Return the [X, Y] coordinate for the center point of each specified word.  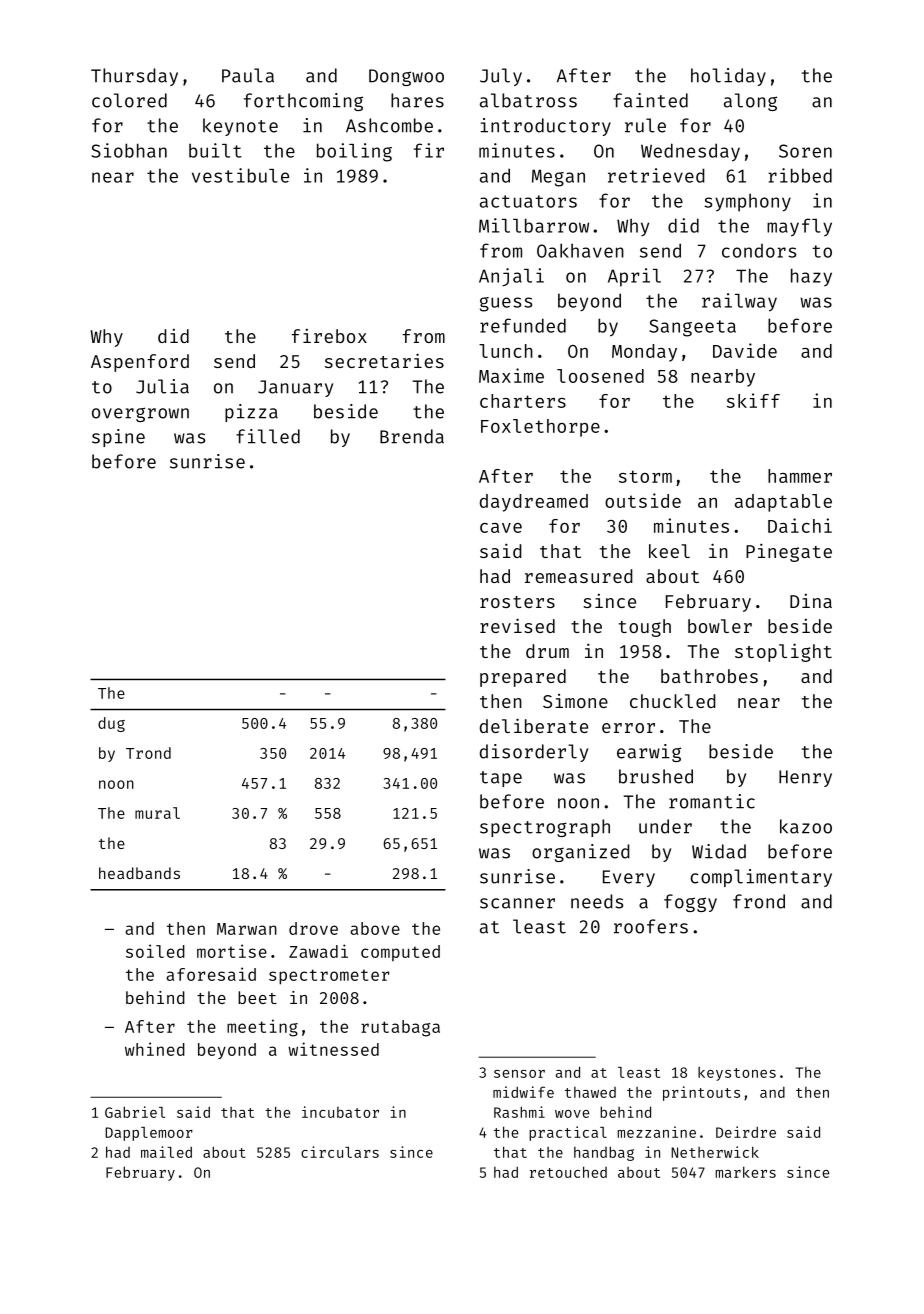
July [501, 77]
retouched [568, 1172]
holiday [728, 77]
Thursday [134, 77]
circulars [340, 1152]
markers [745, 1172]
